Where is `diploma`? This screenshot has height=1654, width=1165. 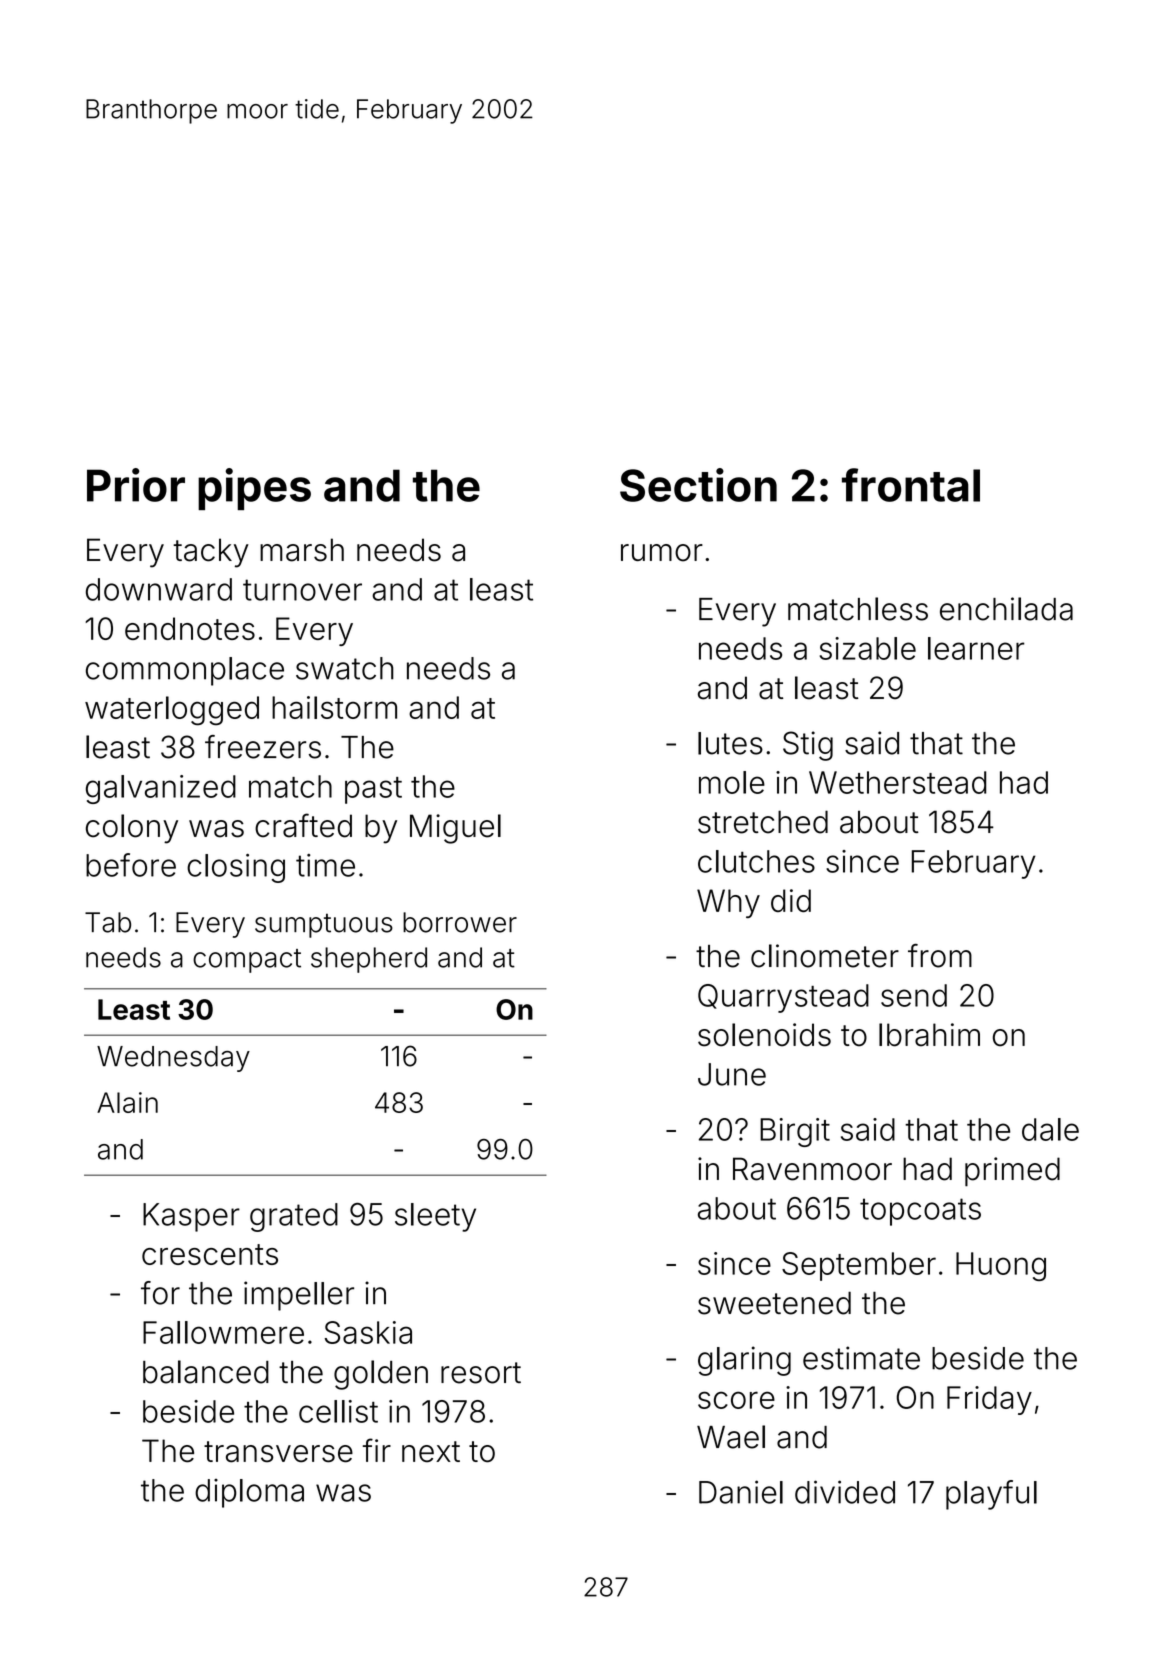
diploma is located at coordinates (249, 1493).
